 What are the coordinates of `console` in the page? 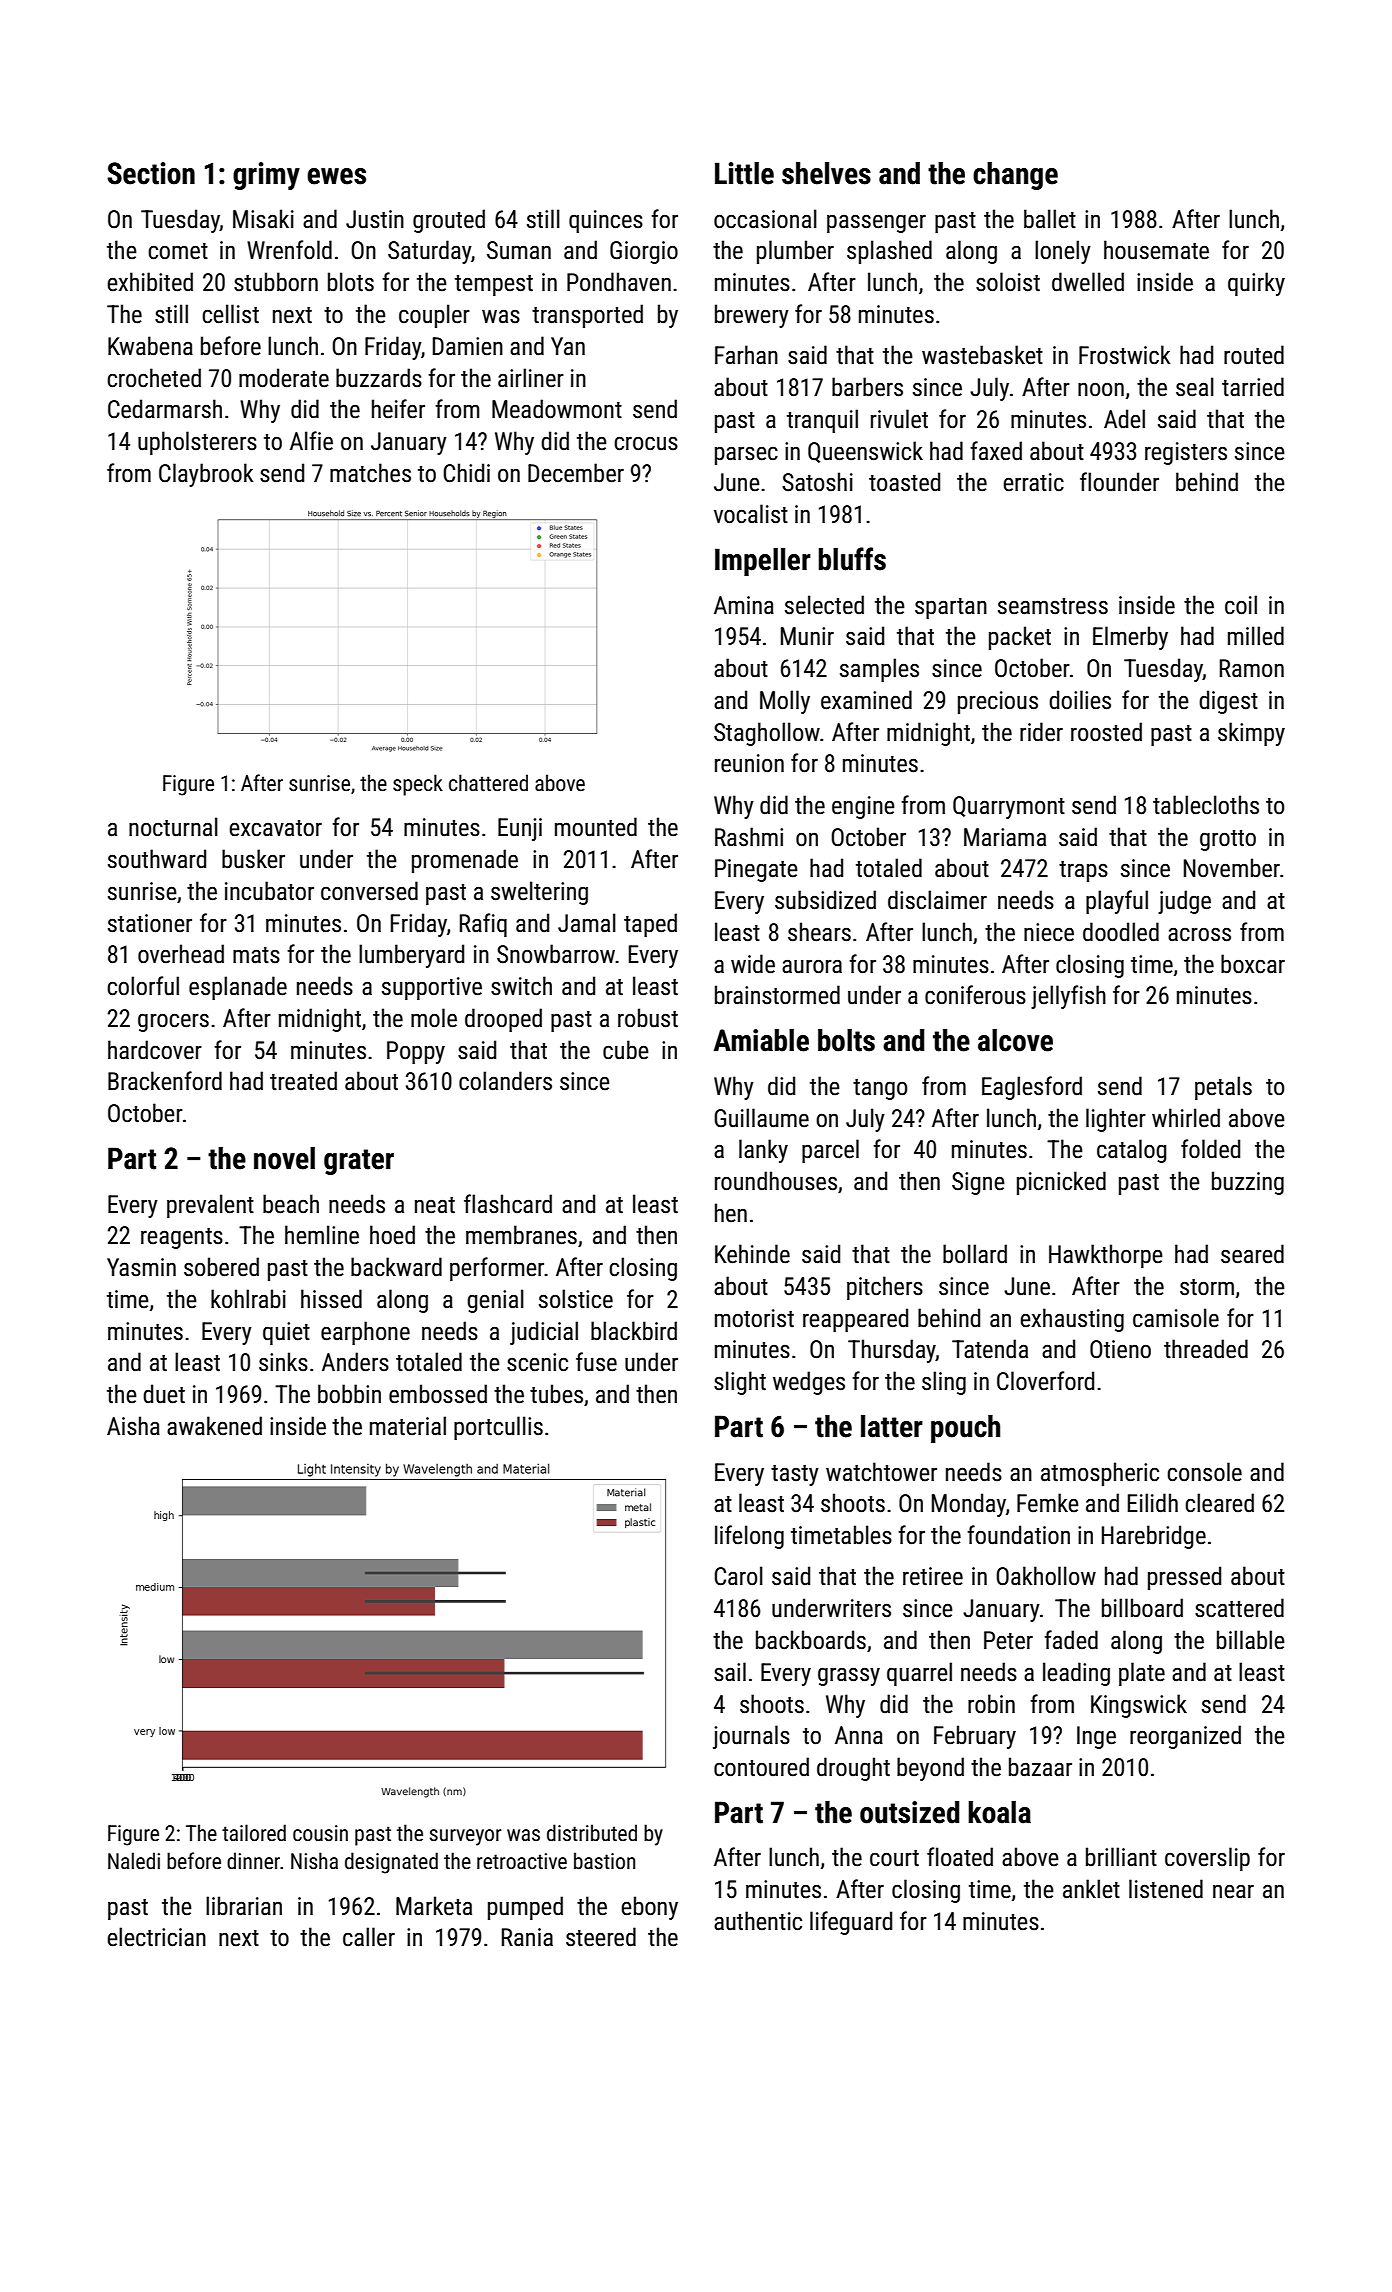 It's located at (1204, 1472).
